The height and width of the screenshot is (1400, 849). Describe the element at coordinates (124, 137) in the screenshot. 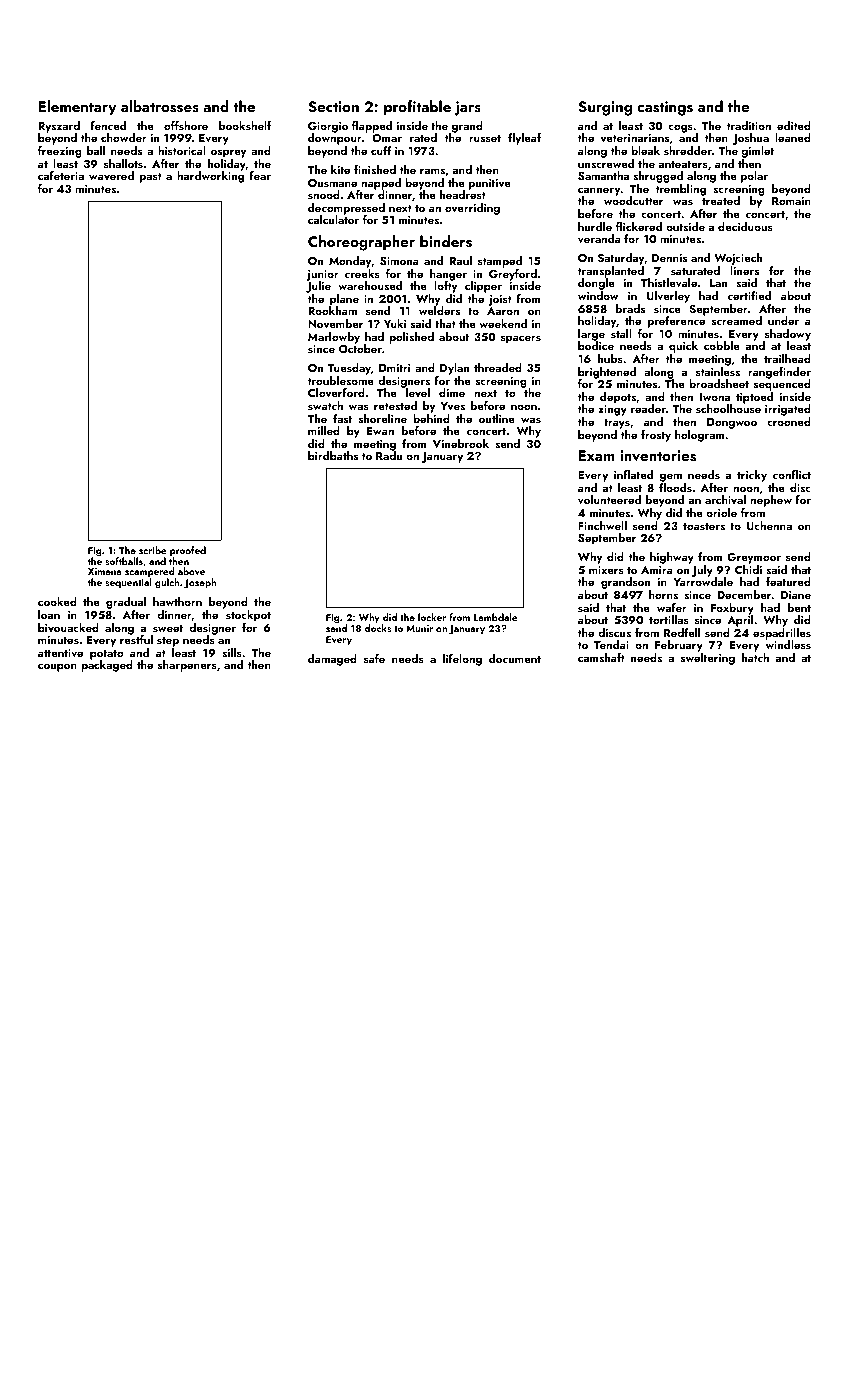

I see `chowder` at that location.
